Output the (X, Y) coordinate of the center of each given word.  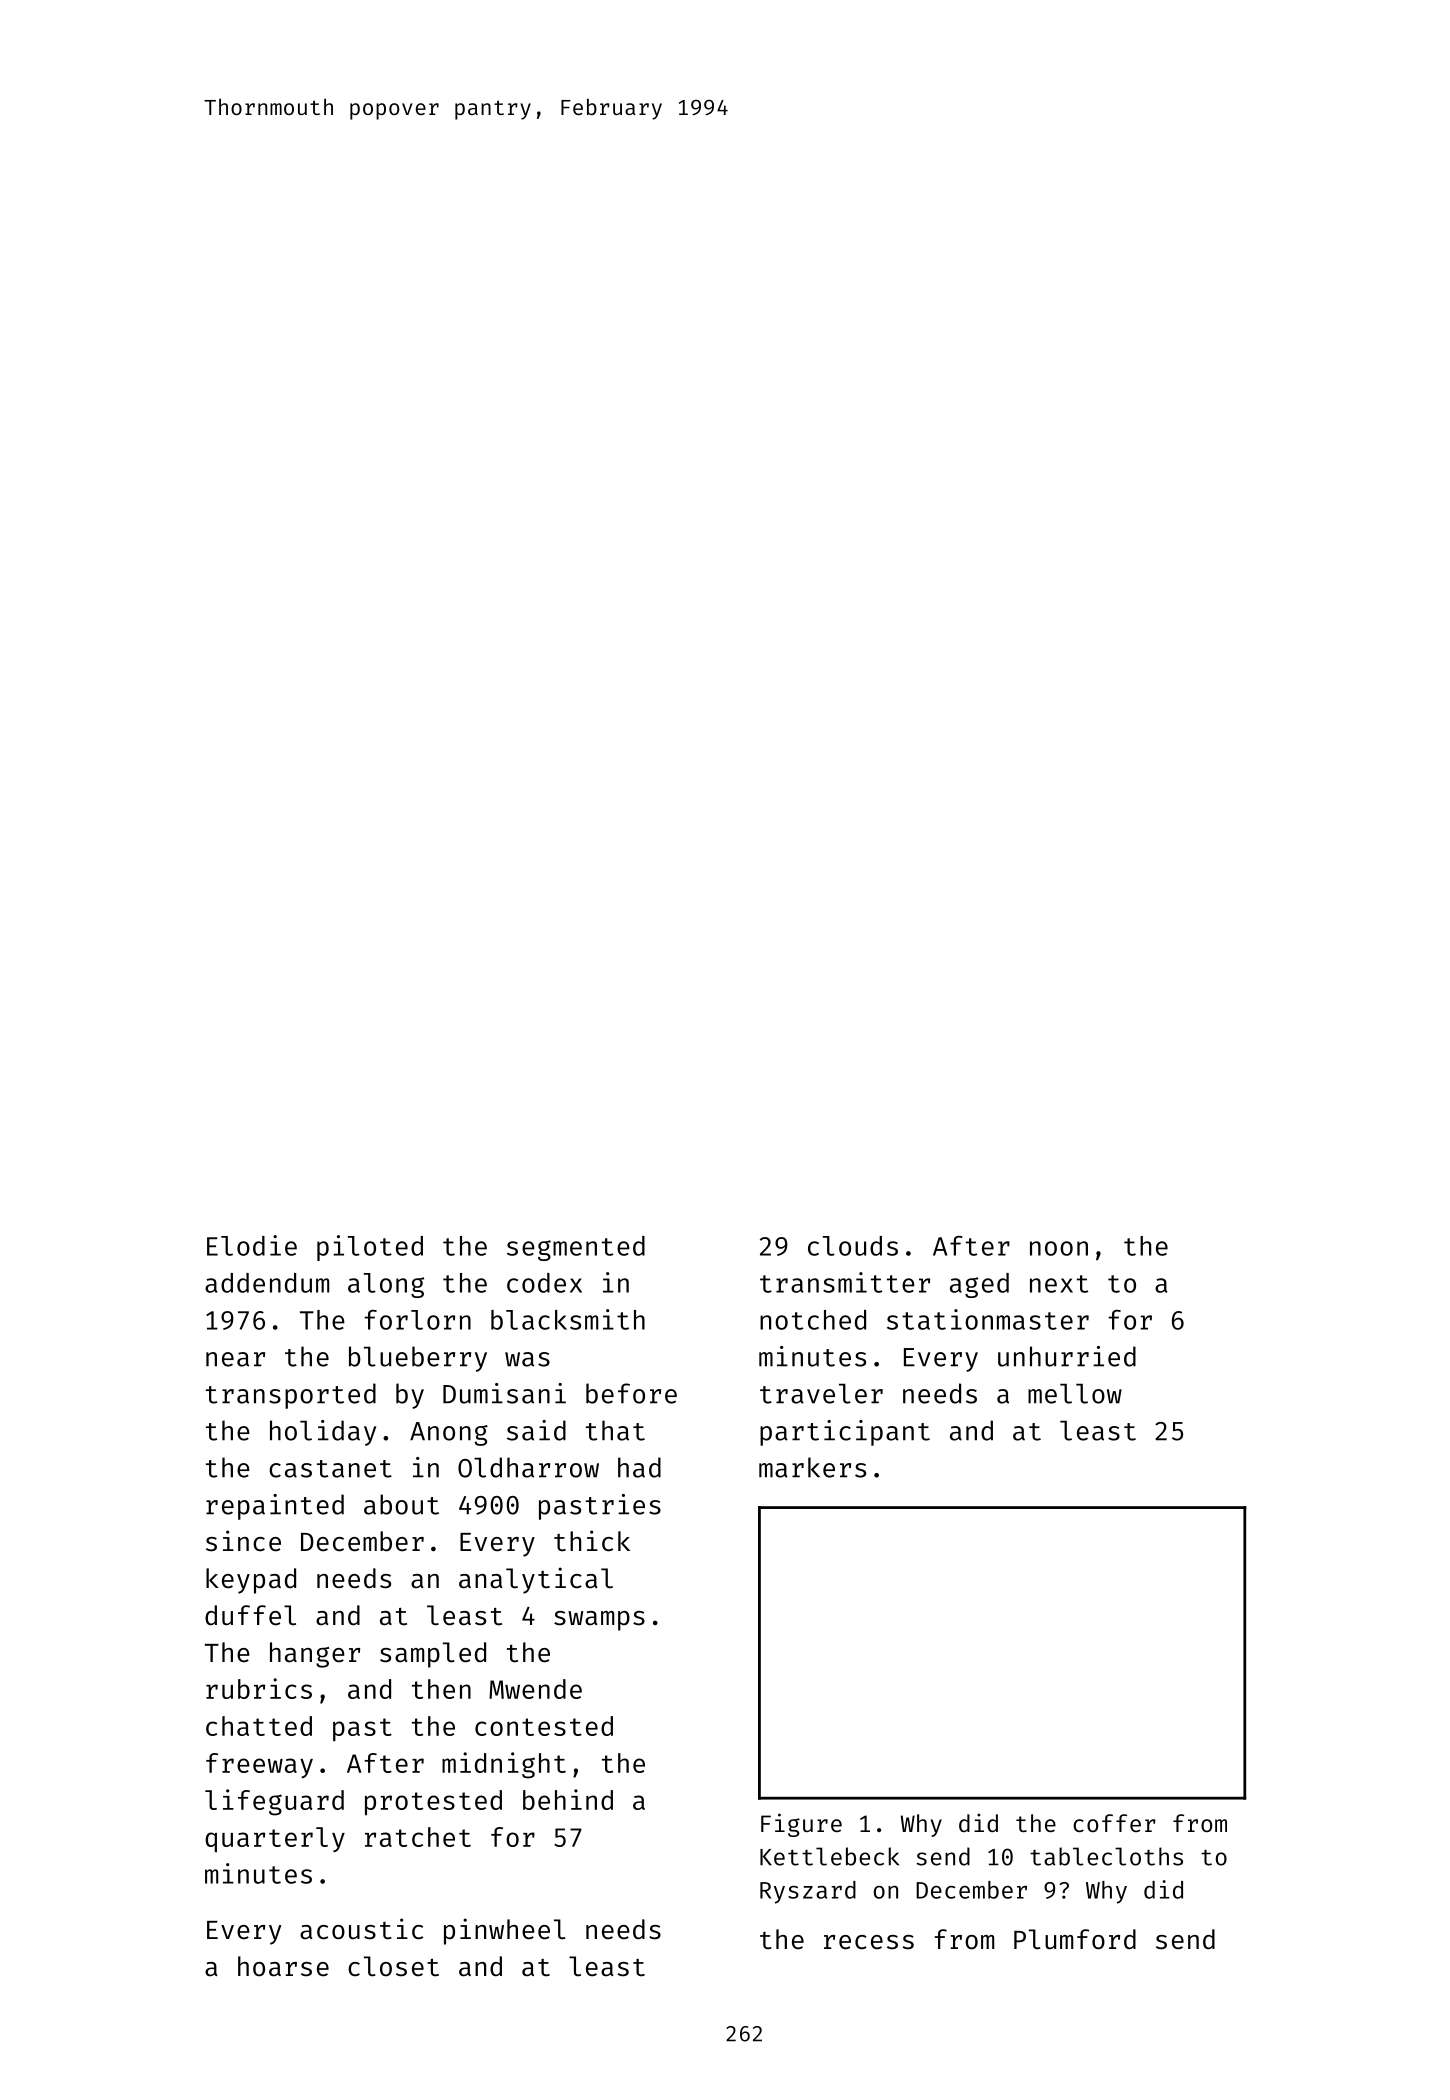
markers (812, 1467)
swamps (599, 1621)
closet (393, 1966)
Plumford (1075, 1939)
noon (1059, 1248)
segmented (576, 1248)
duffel (250, 1615)
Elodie (252, 1245)
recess (869, 1942)
